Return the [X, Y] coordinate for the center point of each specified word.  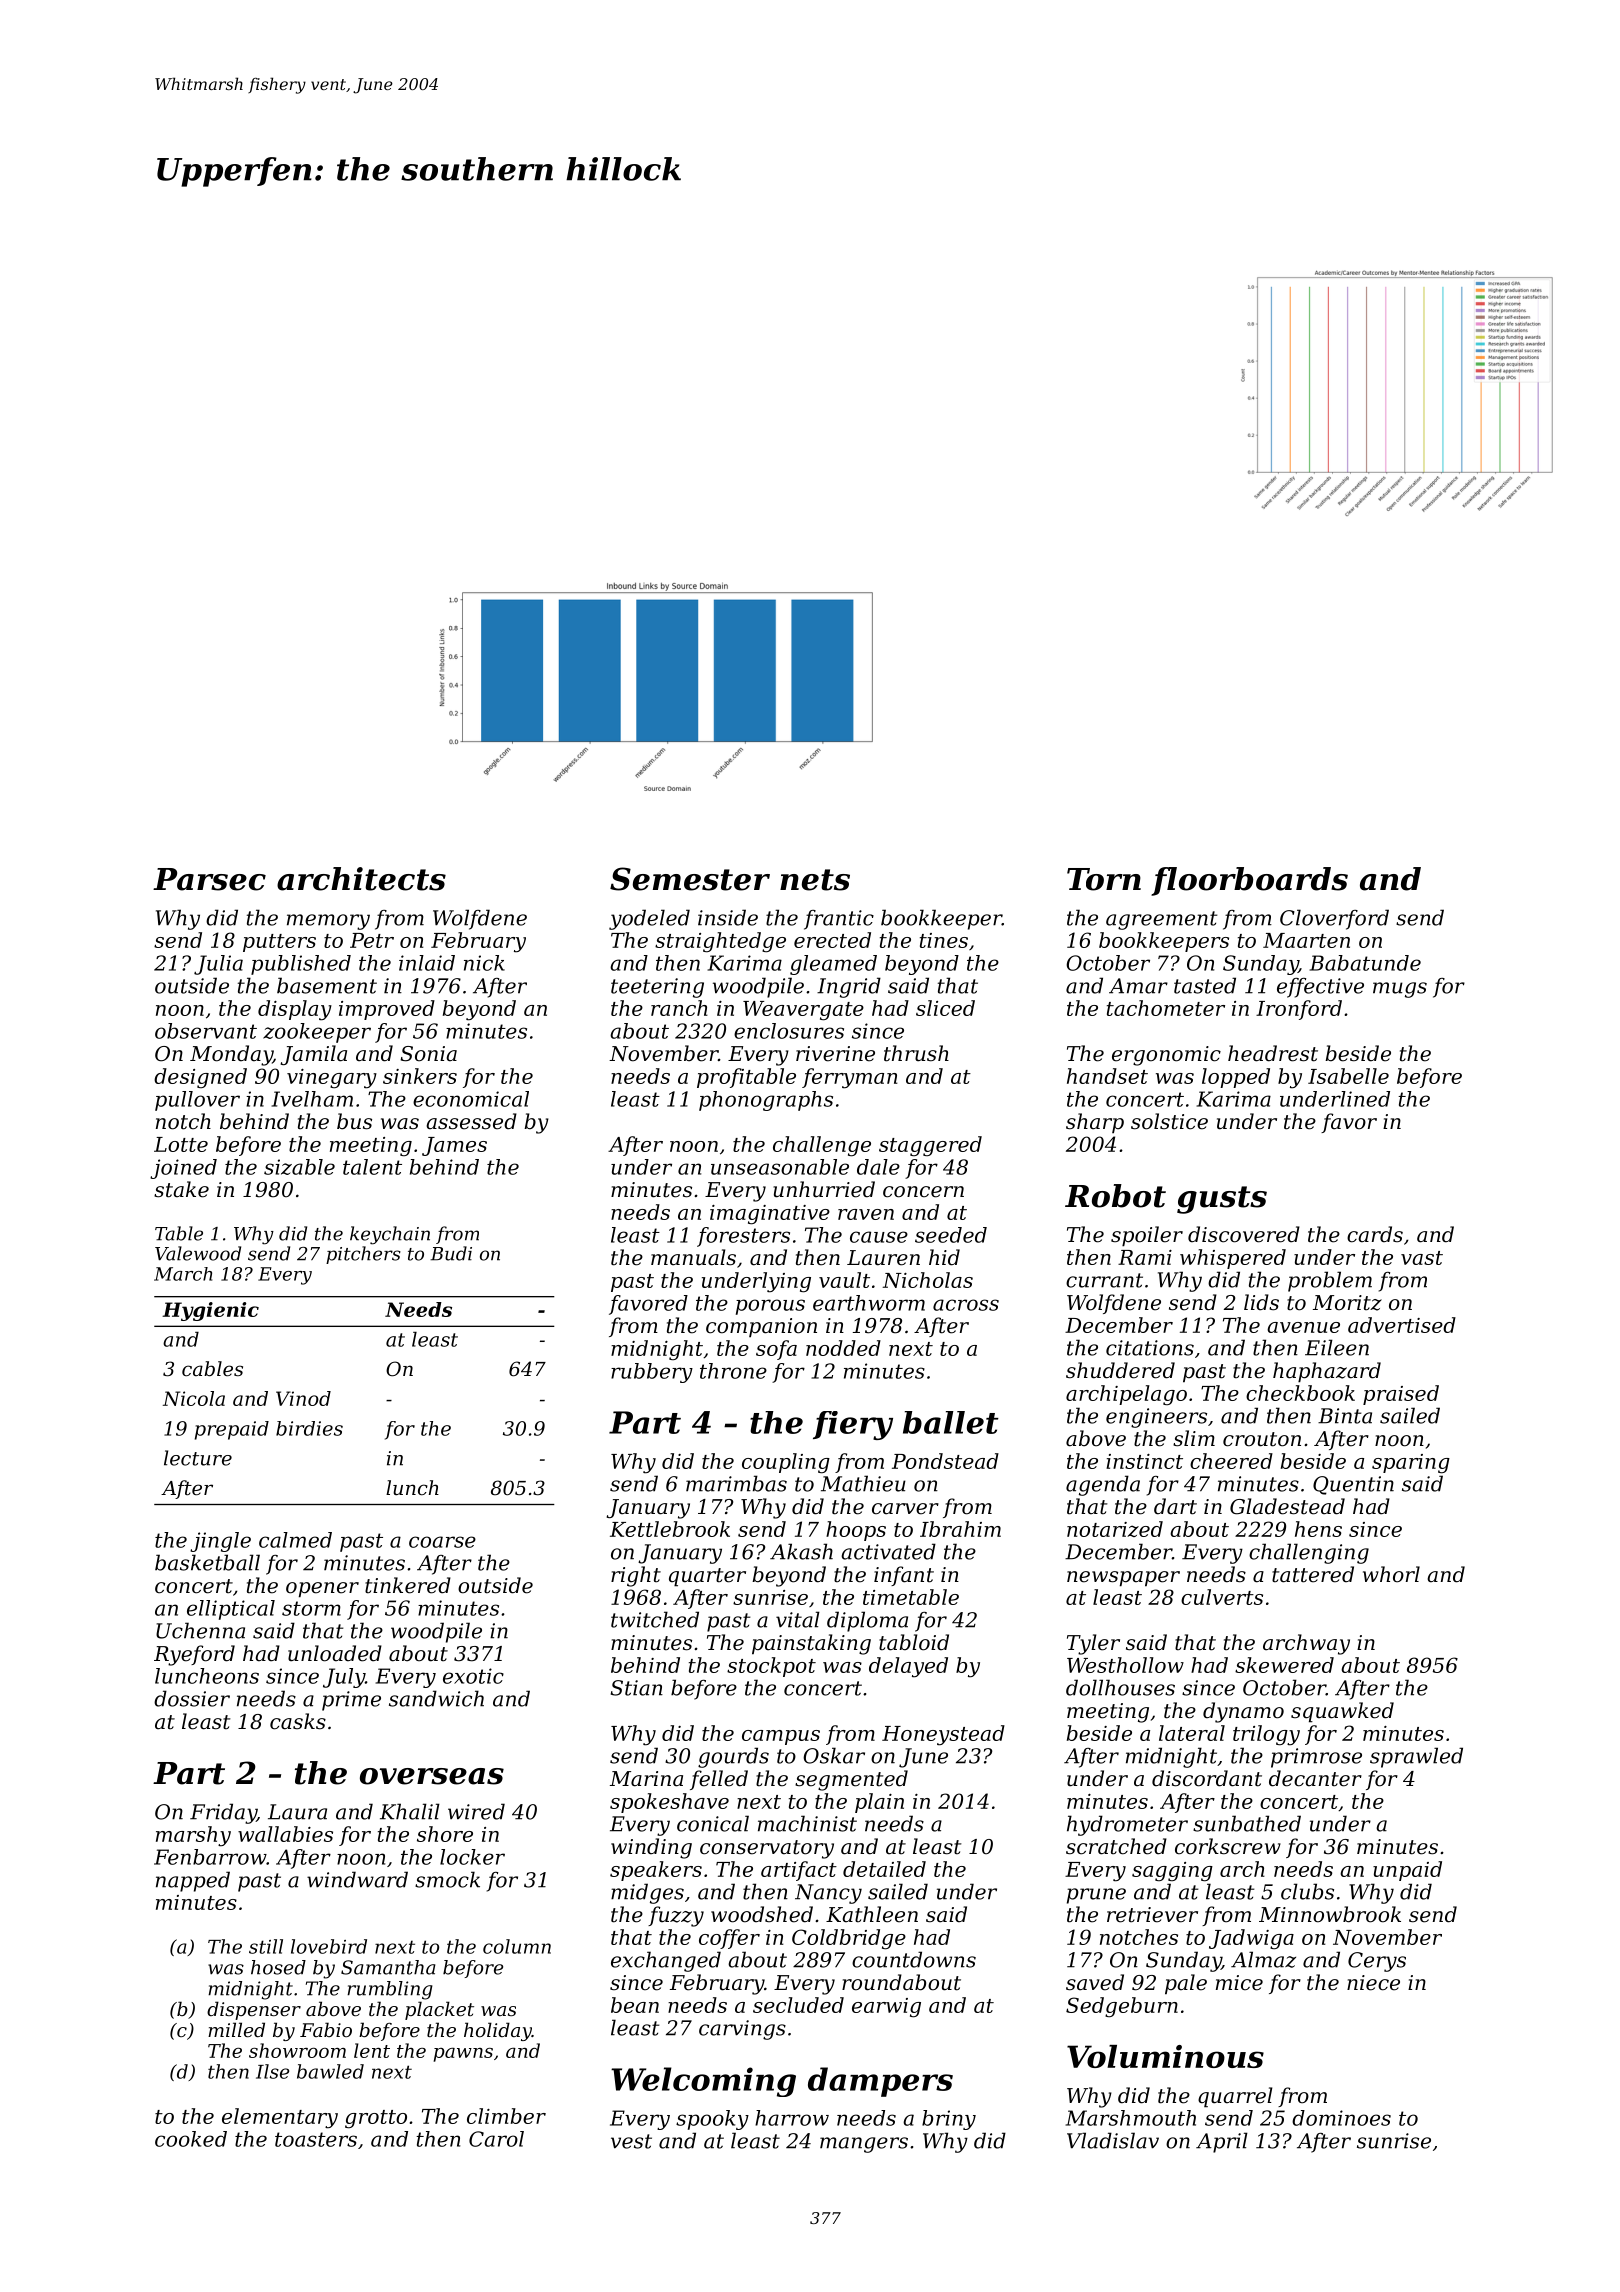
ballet [951, 1422]
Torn [1104, 879]
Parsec [209, 879]
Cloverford [1334, 919]
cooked [191, 2139]
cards [1375, 1234]
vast [1422, 1258]
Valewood [198, 1253]
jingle [220, 1542]
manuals [693, 1257]
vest [631, 2141]
